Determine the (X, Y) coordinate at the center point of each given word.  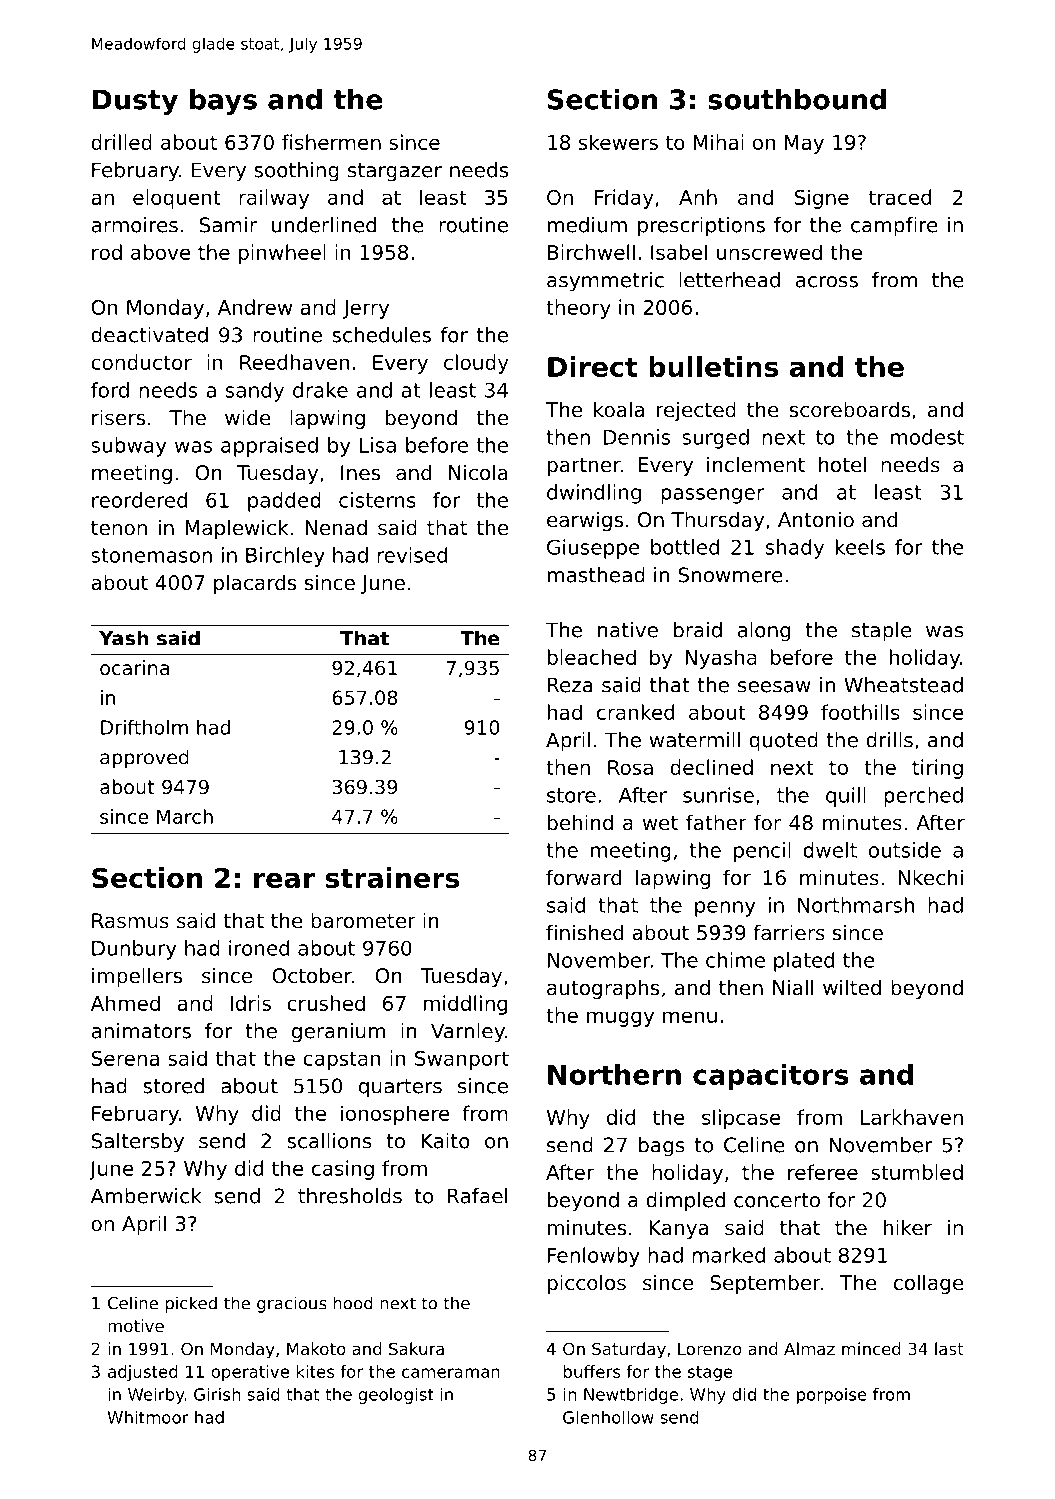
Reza (570, 685)
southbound (797, 99)
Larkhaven (912, 1117)
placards (255, 584)
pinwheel (282, 254)
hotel (842, 464)
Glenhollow (608, 1417)
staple (882, 632)
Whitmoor (148, 1417)
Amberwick (146, 1196)
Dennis (637, 437)
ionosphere (395, 1115)
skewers (618, 142)
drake (320, 390)
